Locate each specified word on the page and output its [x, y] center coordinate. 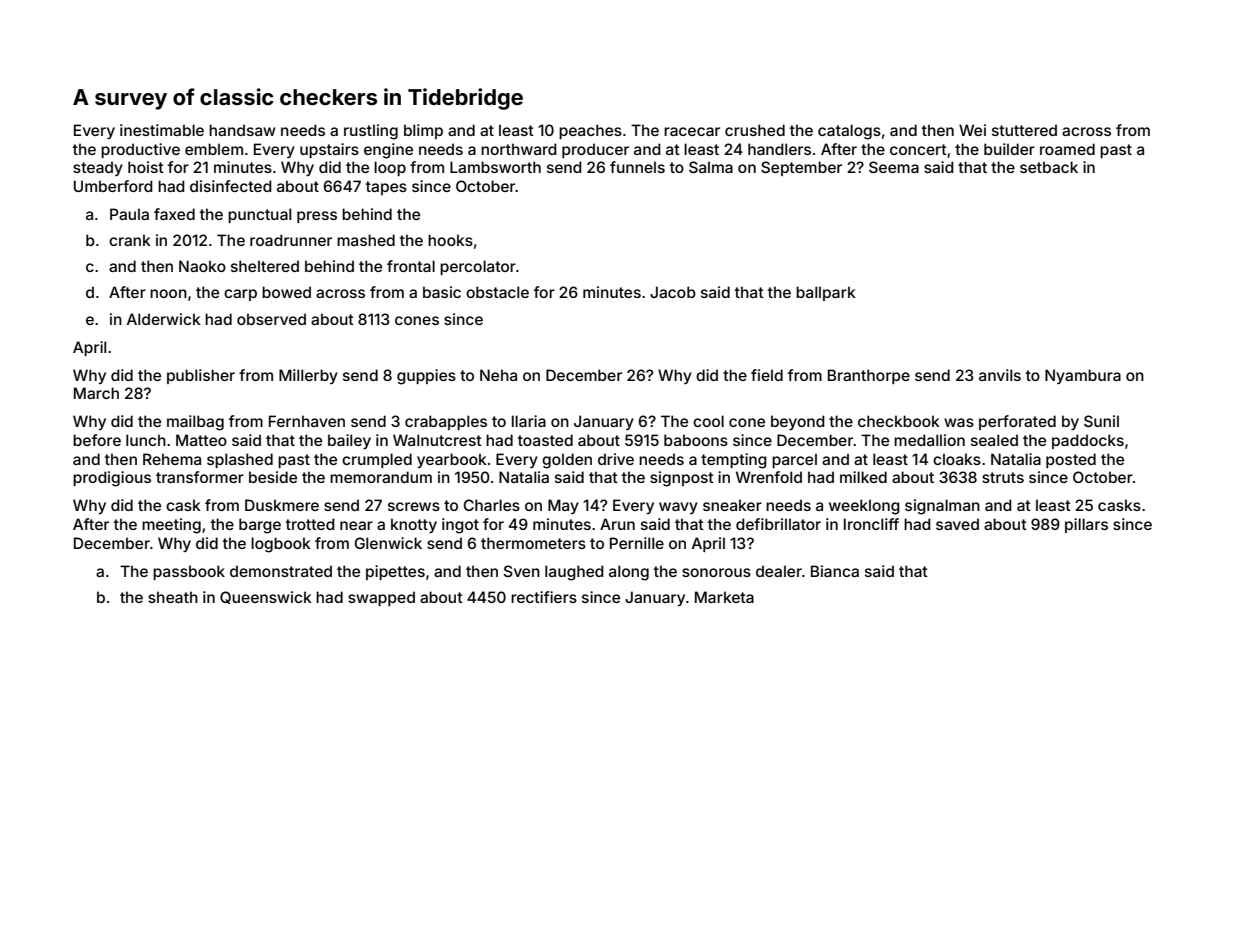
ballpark [826, 293]
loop [390, 168]
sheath [173, 597]
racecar [692, 131]
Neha [498, 375]
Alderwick [164, 319]
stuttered [1024, 130]
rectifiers [544, 597]
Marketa [724, 597]
